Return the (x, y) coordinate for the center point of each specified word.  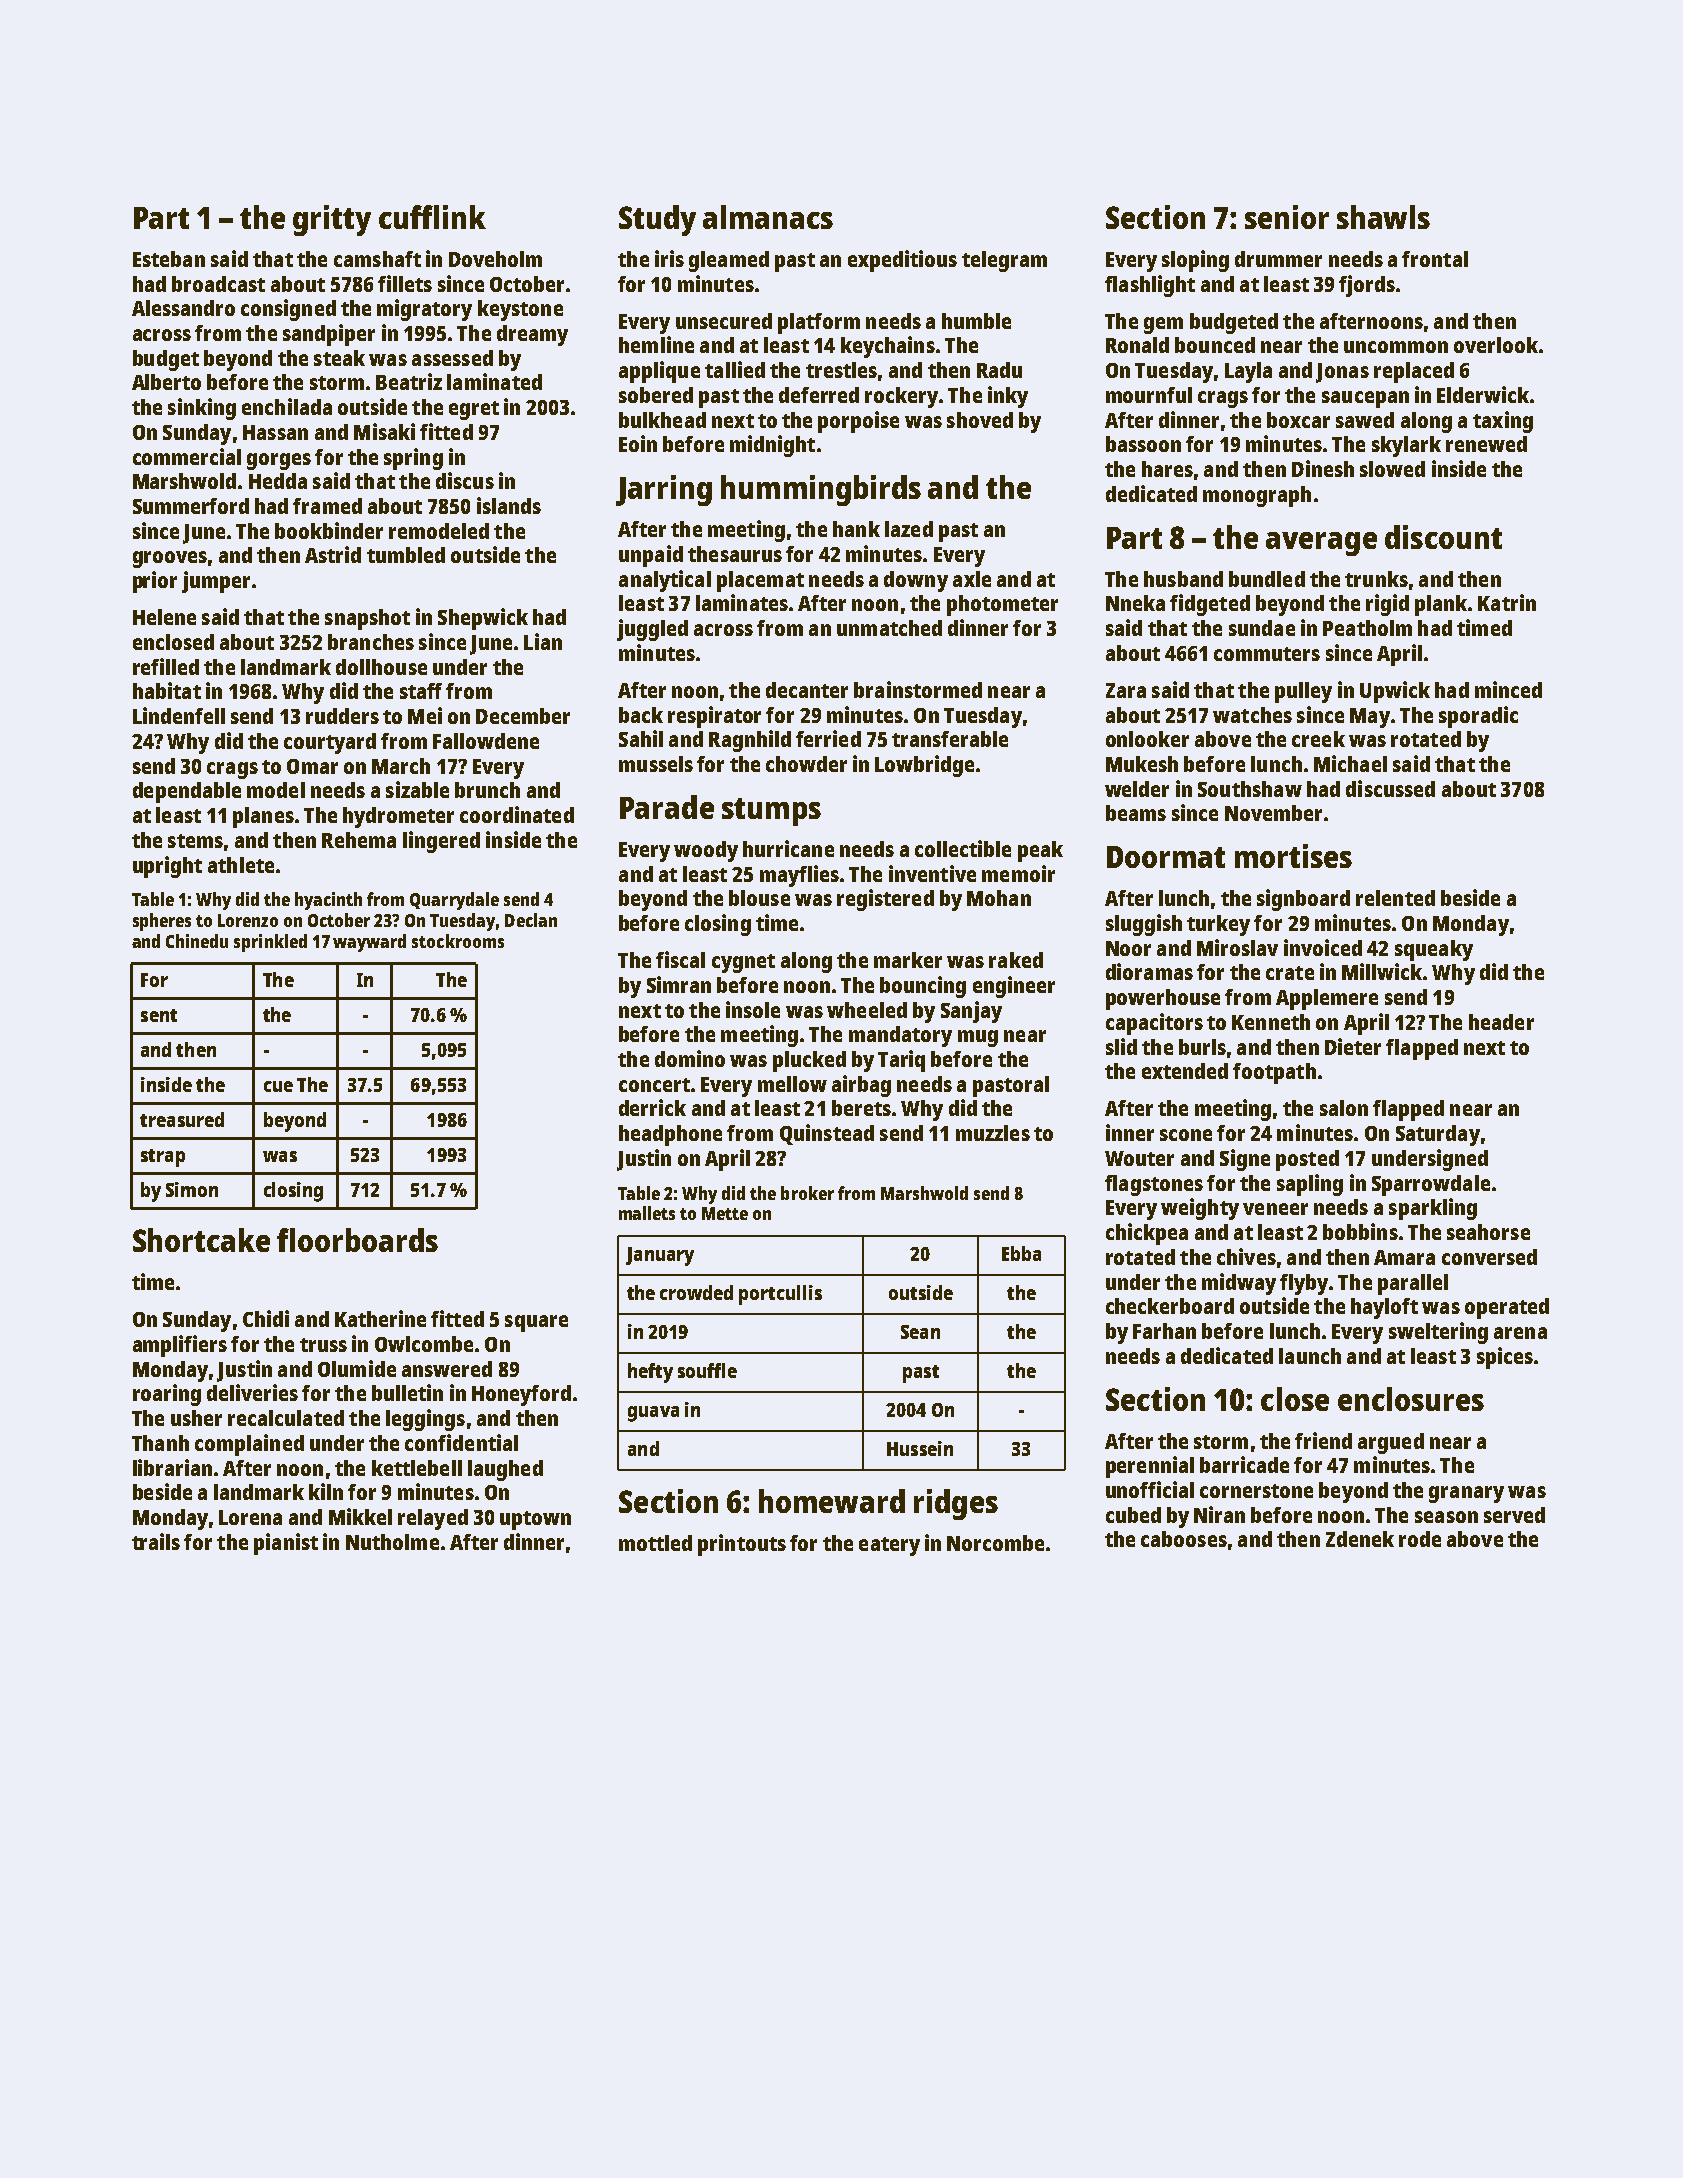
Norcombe (995, 1543)
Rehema (359, 840)
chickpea (1147, 1234)
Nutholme (392, 1542)
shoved (980, 420)
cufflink (432, 217)
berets (861, 1108)
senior (1287, 217)
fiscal (680, 959)
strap (163, 1158)
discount (1443, 537)
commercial (187, 456)
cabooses (1184, 1539)
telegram (1004, 261)
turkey (1218, 925)
